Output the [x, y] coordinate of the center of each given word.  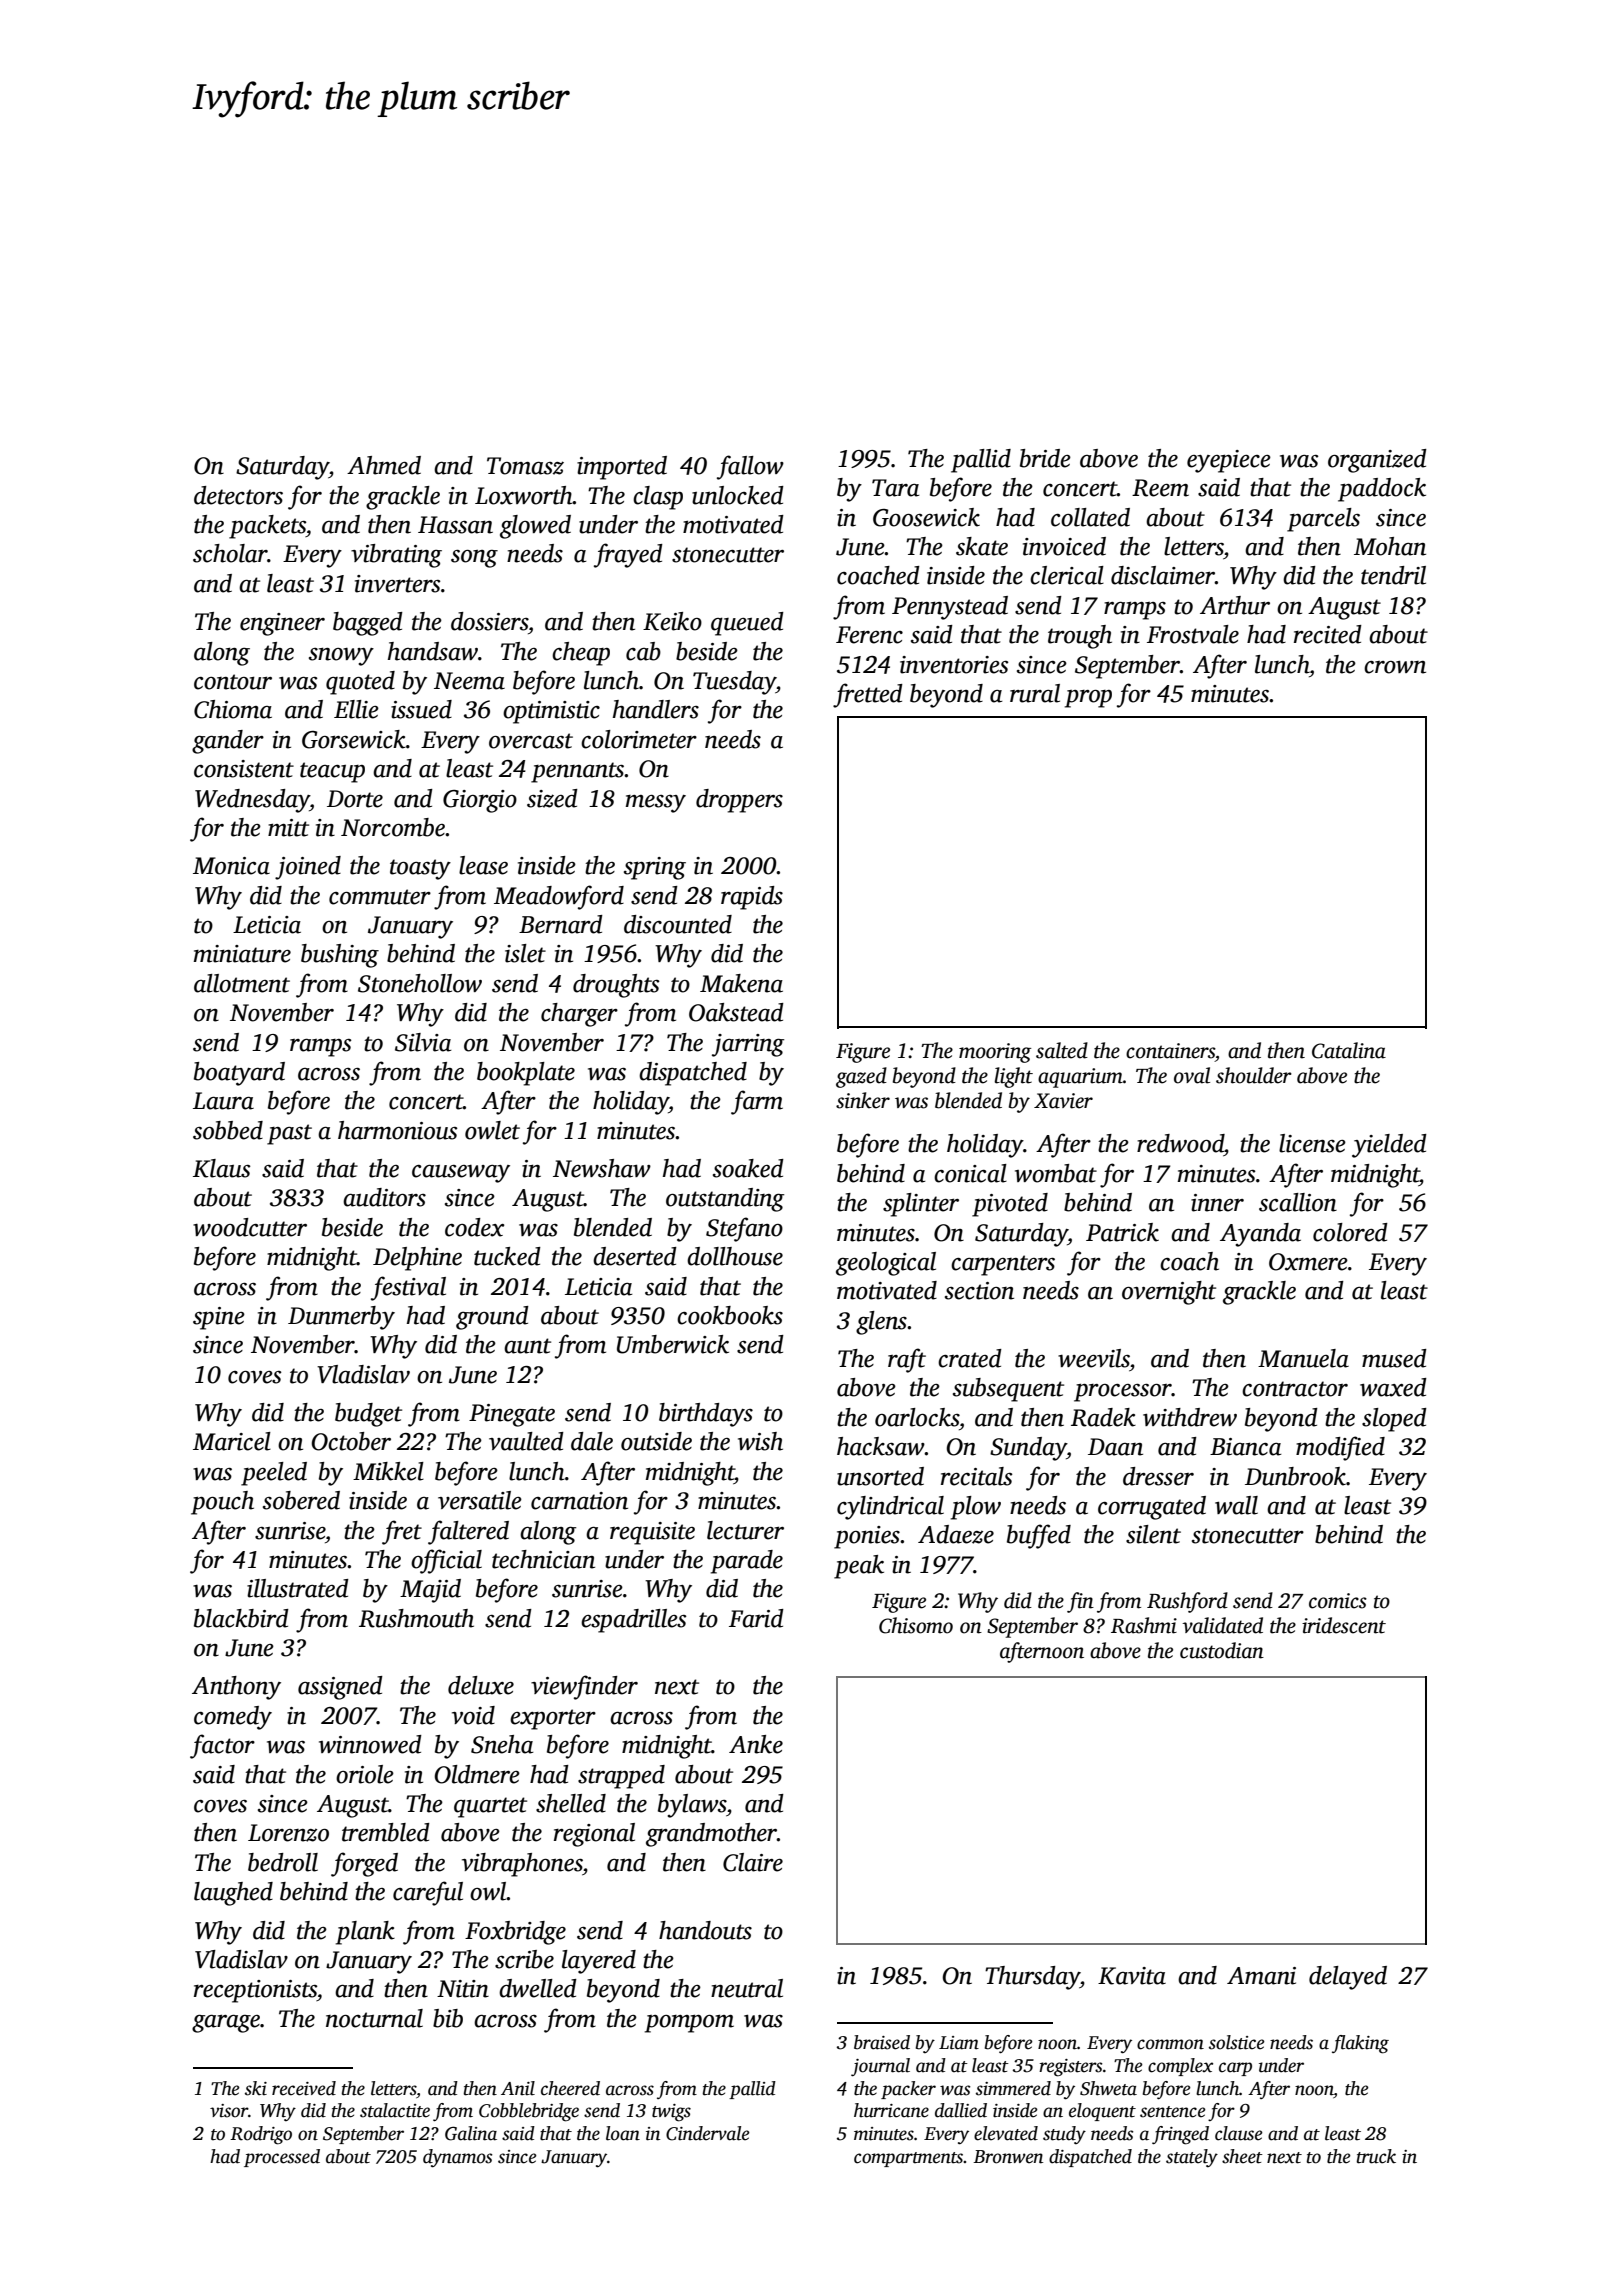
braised [882, 2042]
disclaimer [1163, 575]
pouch [222, 1503]
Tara [895, 488]
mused [1394, 1358]
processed [282, 2158]
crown [1395, 667]
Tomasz [525, 466]
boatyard [239, 1074]
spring [655, 868]
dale [592, 1441]
